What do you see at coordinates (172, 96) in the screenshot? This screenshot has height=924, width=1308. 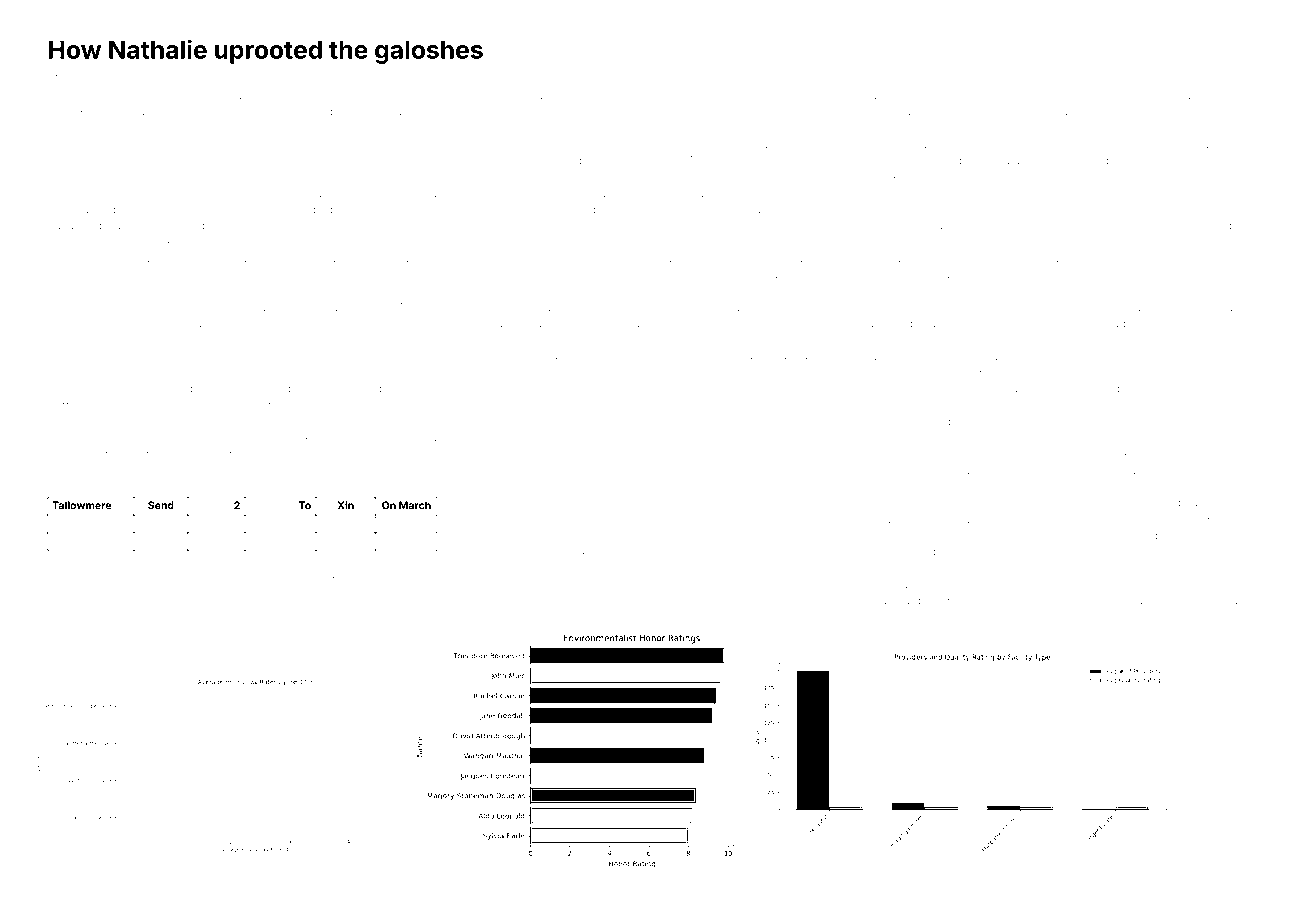 I see `codex` at bounding box center [172, 96].
